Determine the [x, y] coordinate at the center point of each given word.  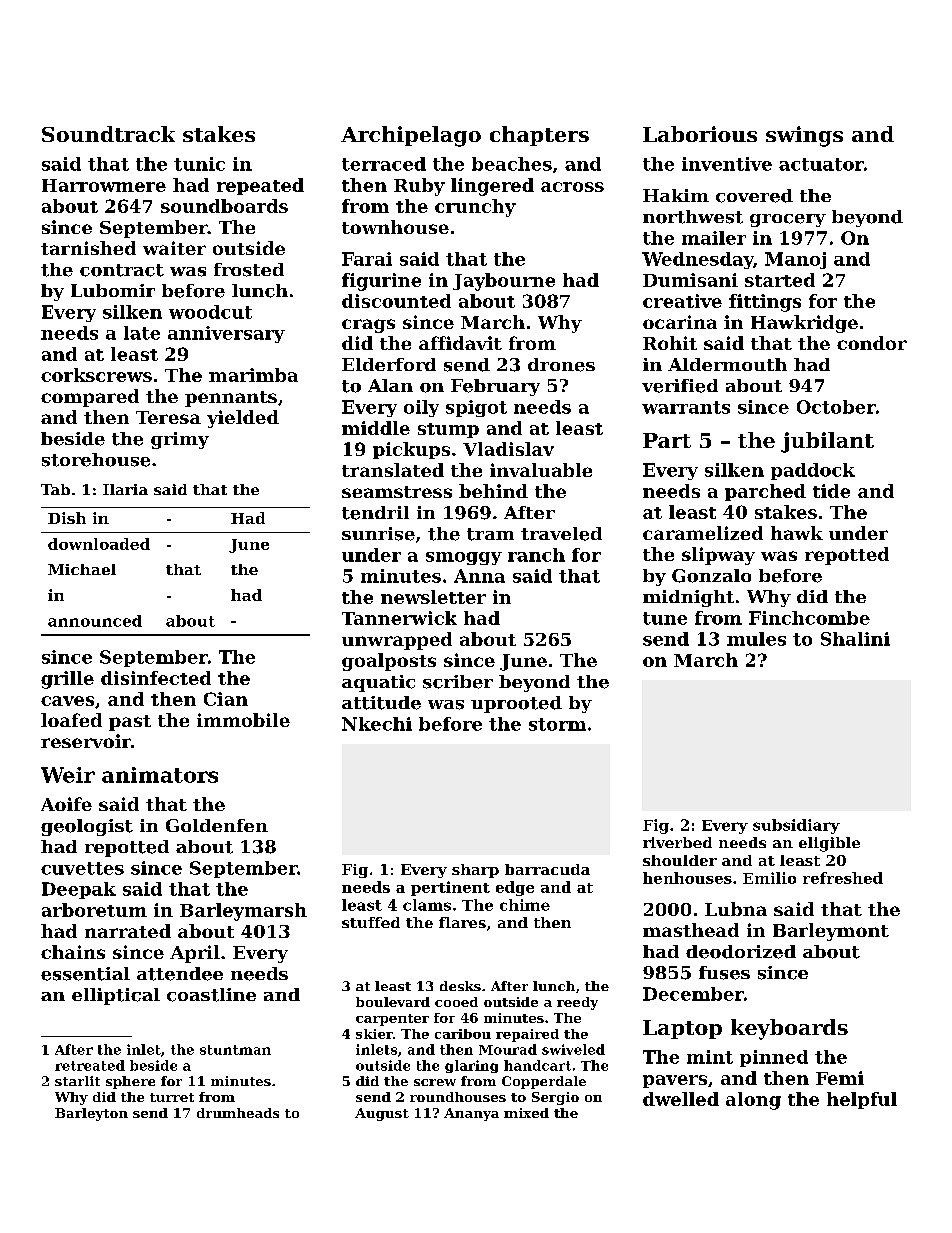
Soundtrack [108, 134]
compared [90, 398]
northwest [693, 217]
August [382, 1114]
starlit [77, 1081]
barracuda [547, 869]
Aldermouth [727, 364]
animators [160, 775]
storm [557, 724]
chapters [539, 136]
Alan [390, 385]
